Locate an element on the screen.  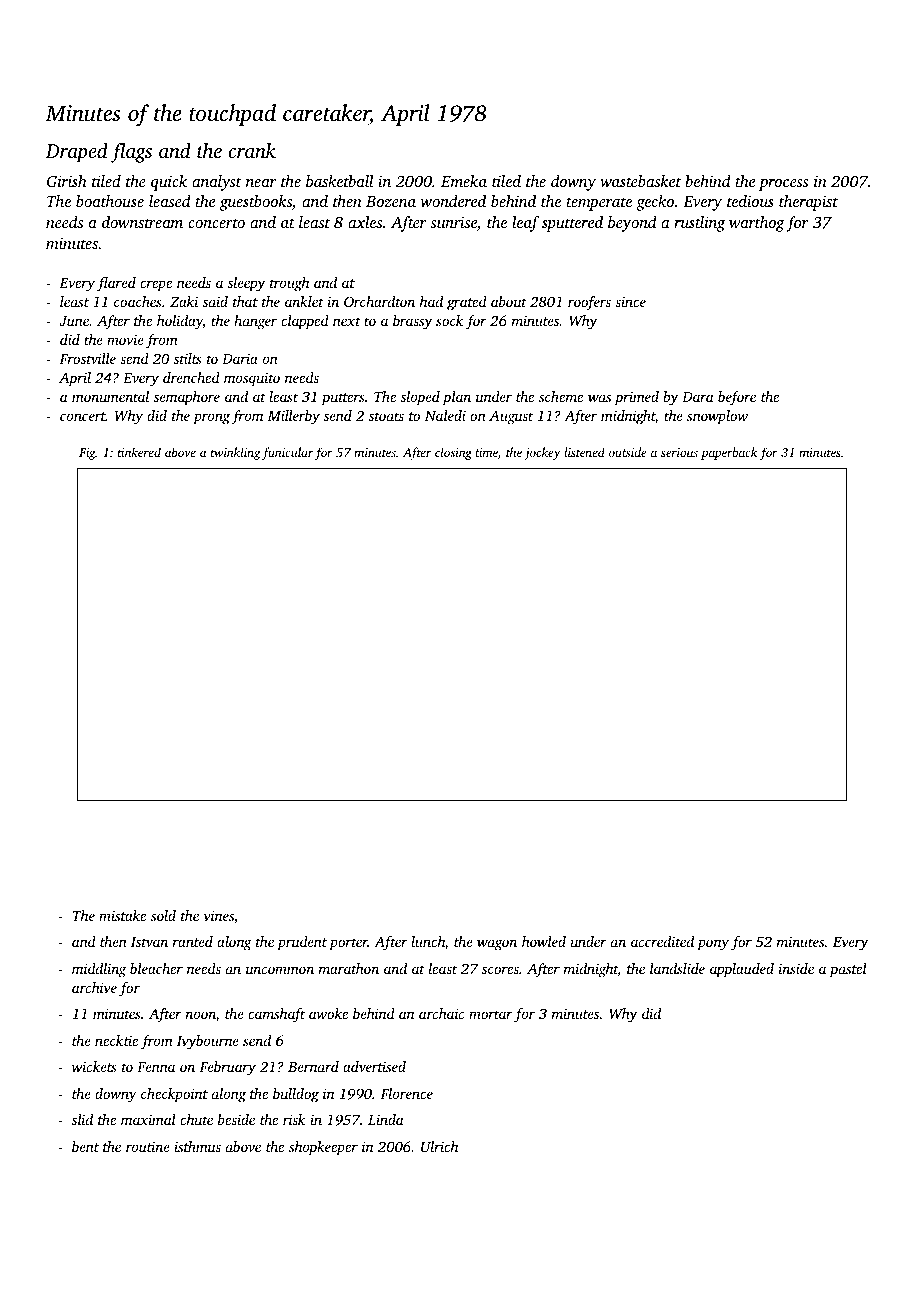
paperback is located at coordinates (729, 453).
